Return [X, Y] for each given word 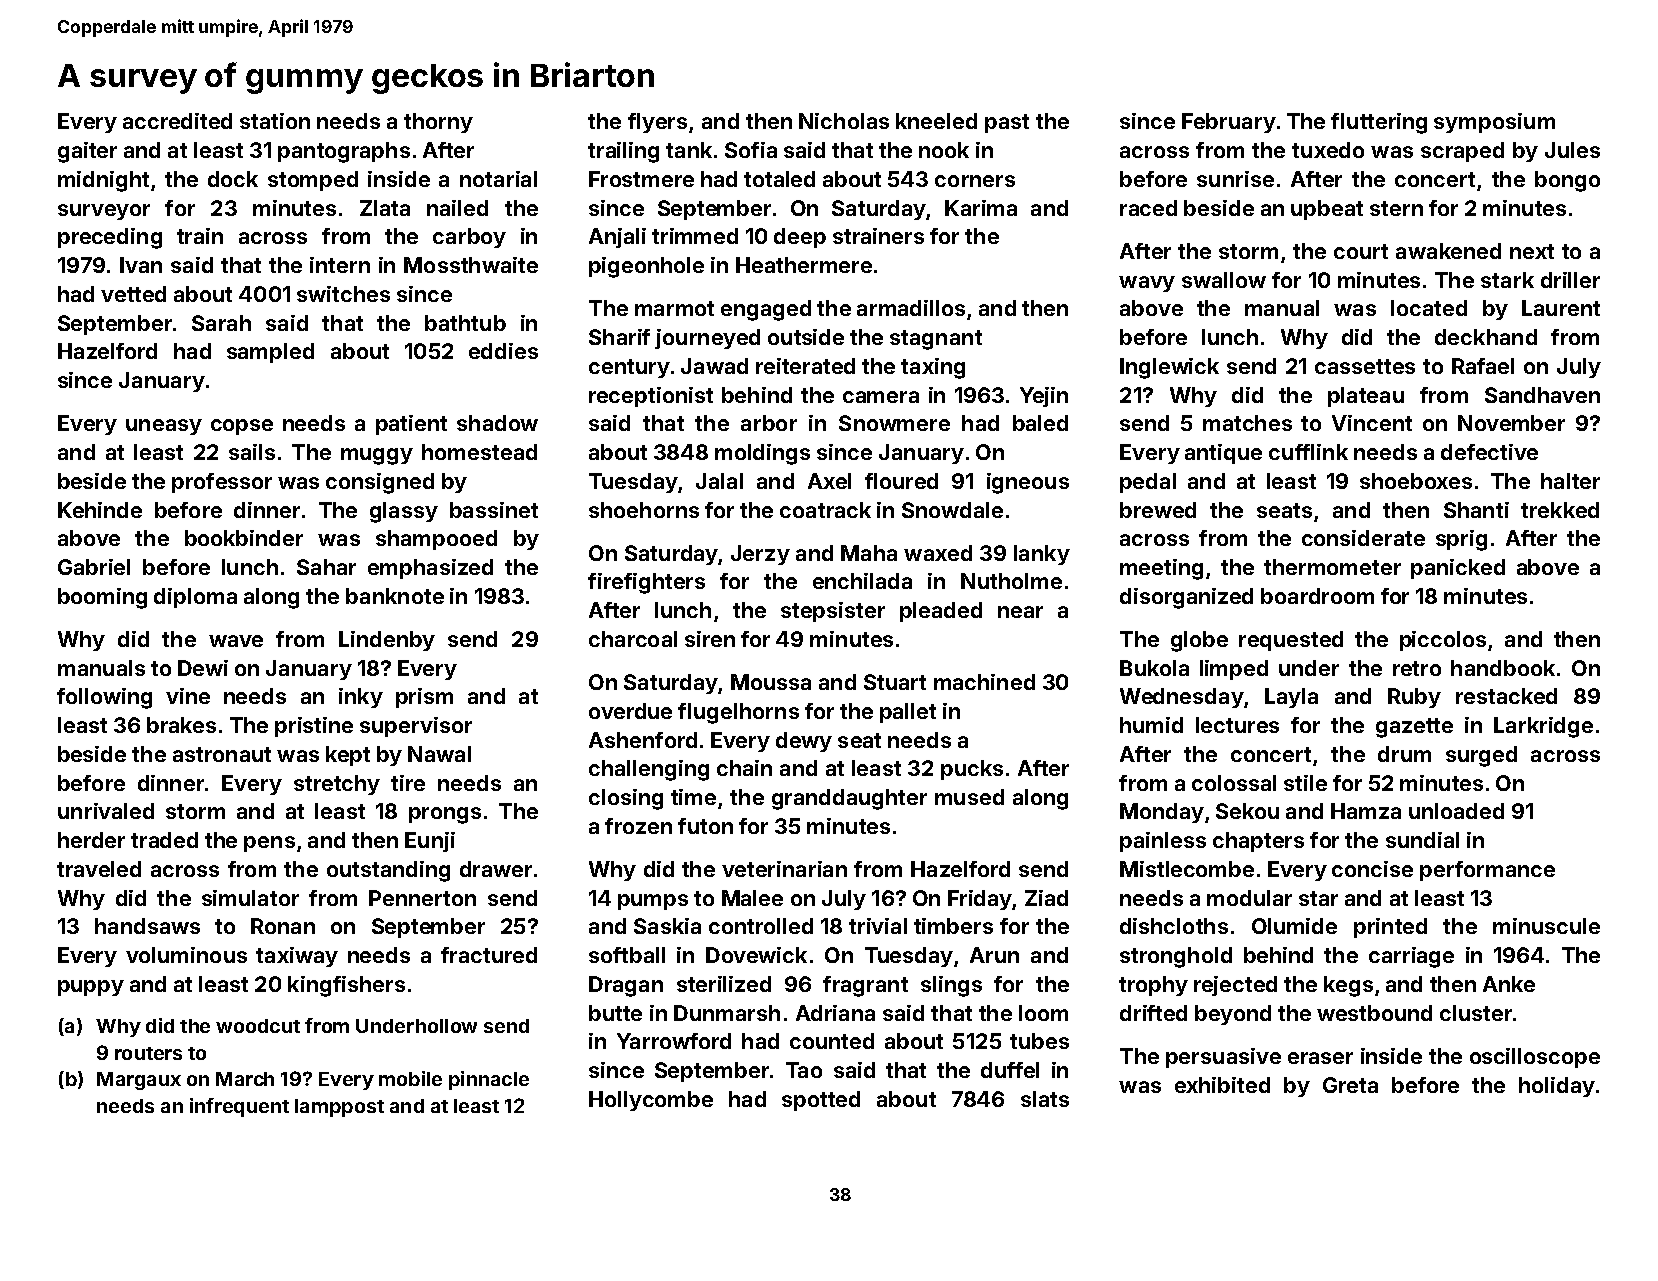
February [1229, 123]
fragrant [865, 986]
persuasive [1223, 1058]
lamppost [339, 1108]
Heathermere [804, 265]
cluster [1476, 1013]
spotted [821, 1101]
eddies [503, 351]
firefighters [646, 583]
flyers [657, 123]
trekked [1560, 510]
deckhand [1486, 337]
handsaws [147, 926]
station [275, 121]
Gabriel [94, 567]
